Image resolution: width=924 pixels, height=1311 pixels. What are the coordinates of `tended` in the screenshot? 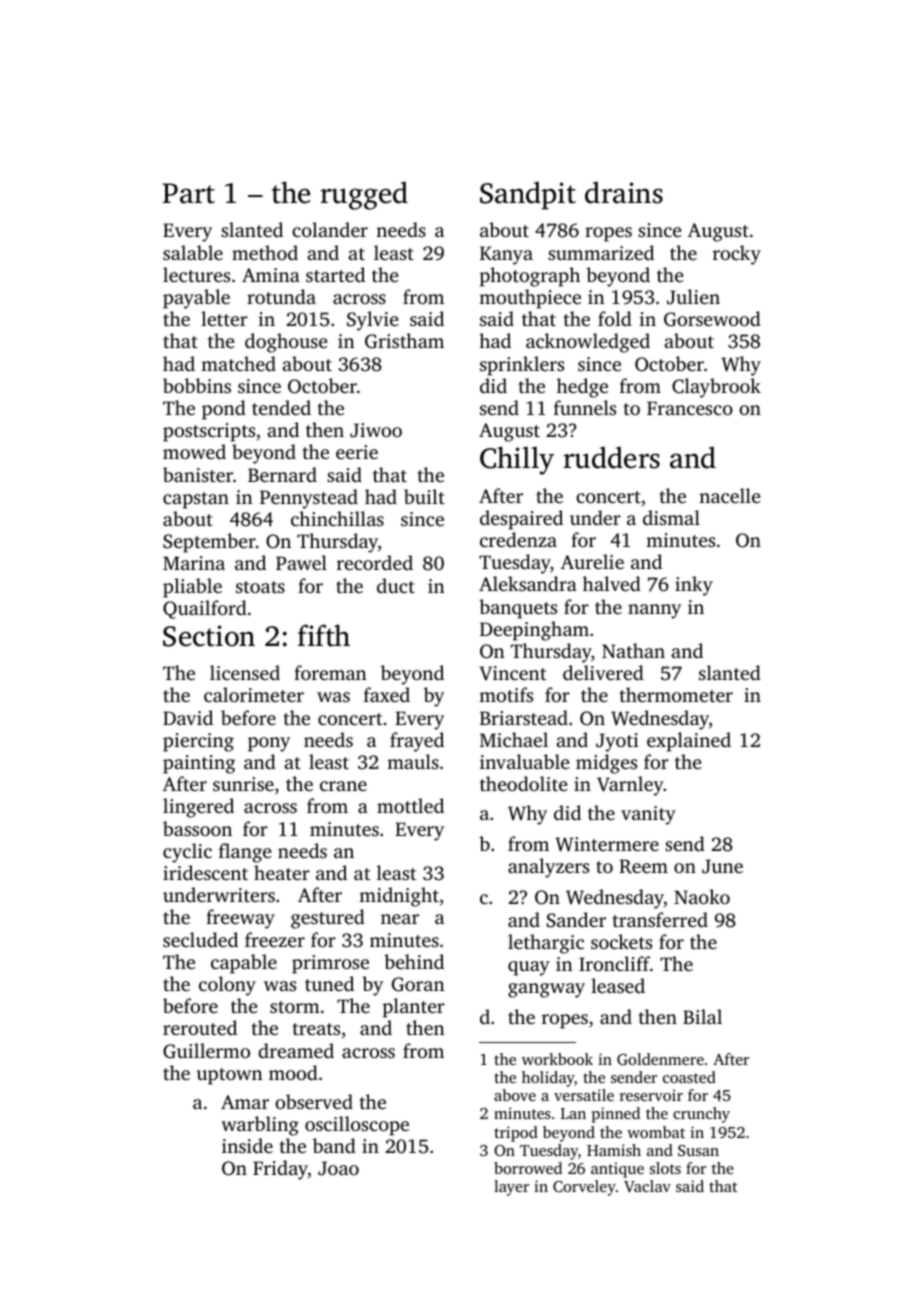 It's located at (281, 407).
